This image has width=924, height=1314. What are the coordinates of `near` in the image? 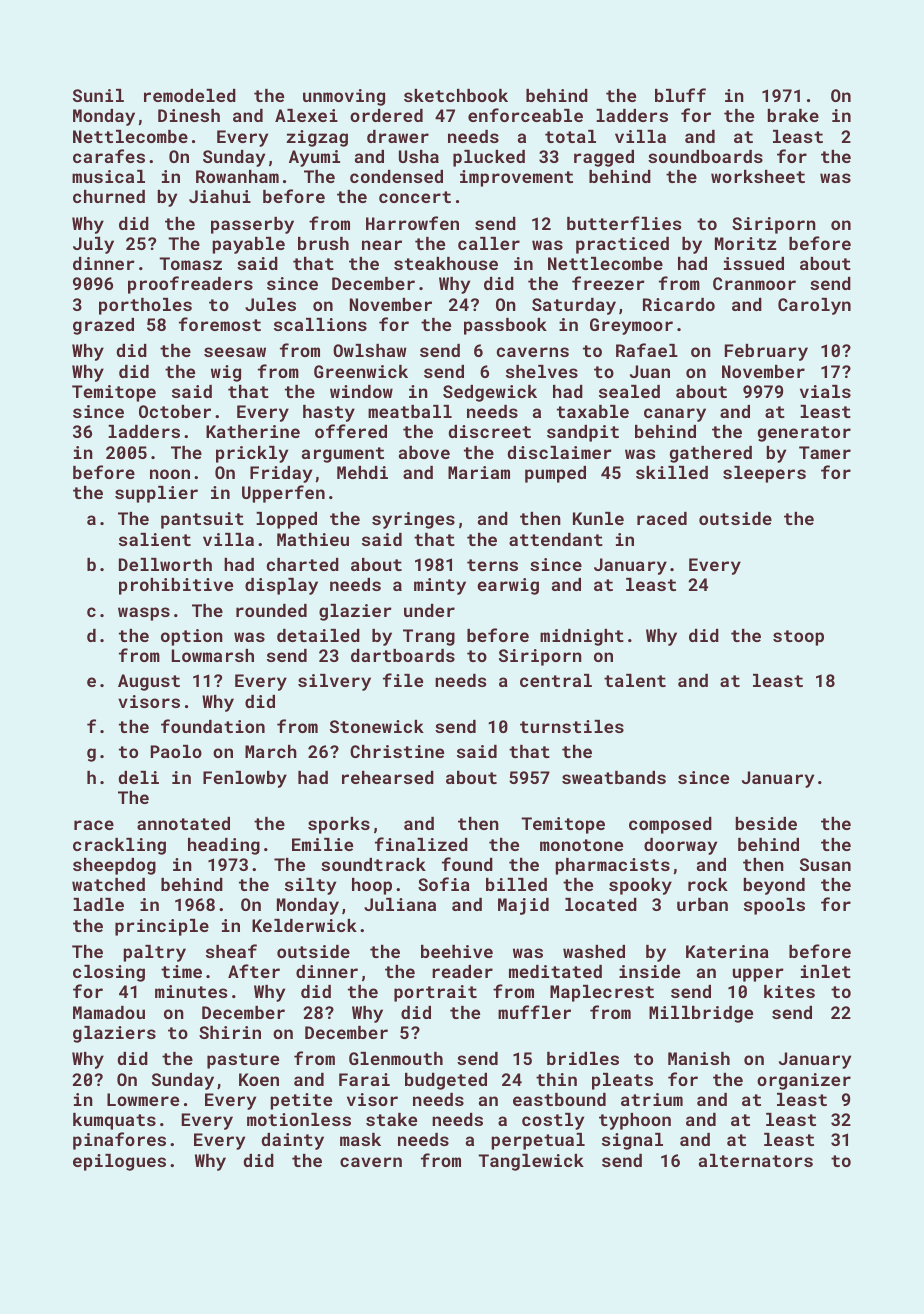 It's located at (382, 245).
